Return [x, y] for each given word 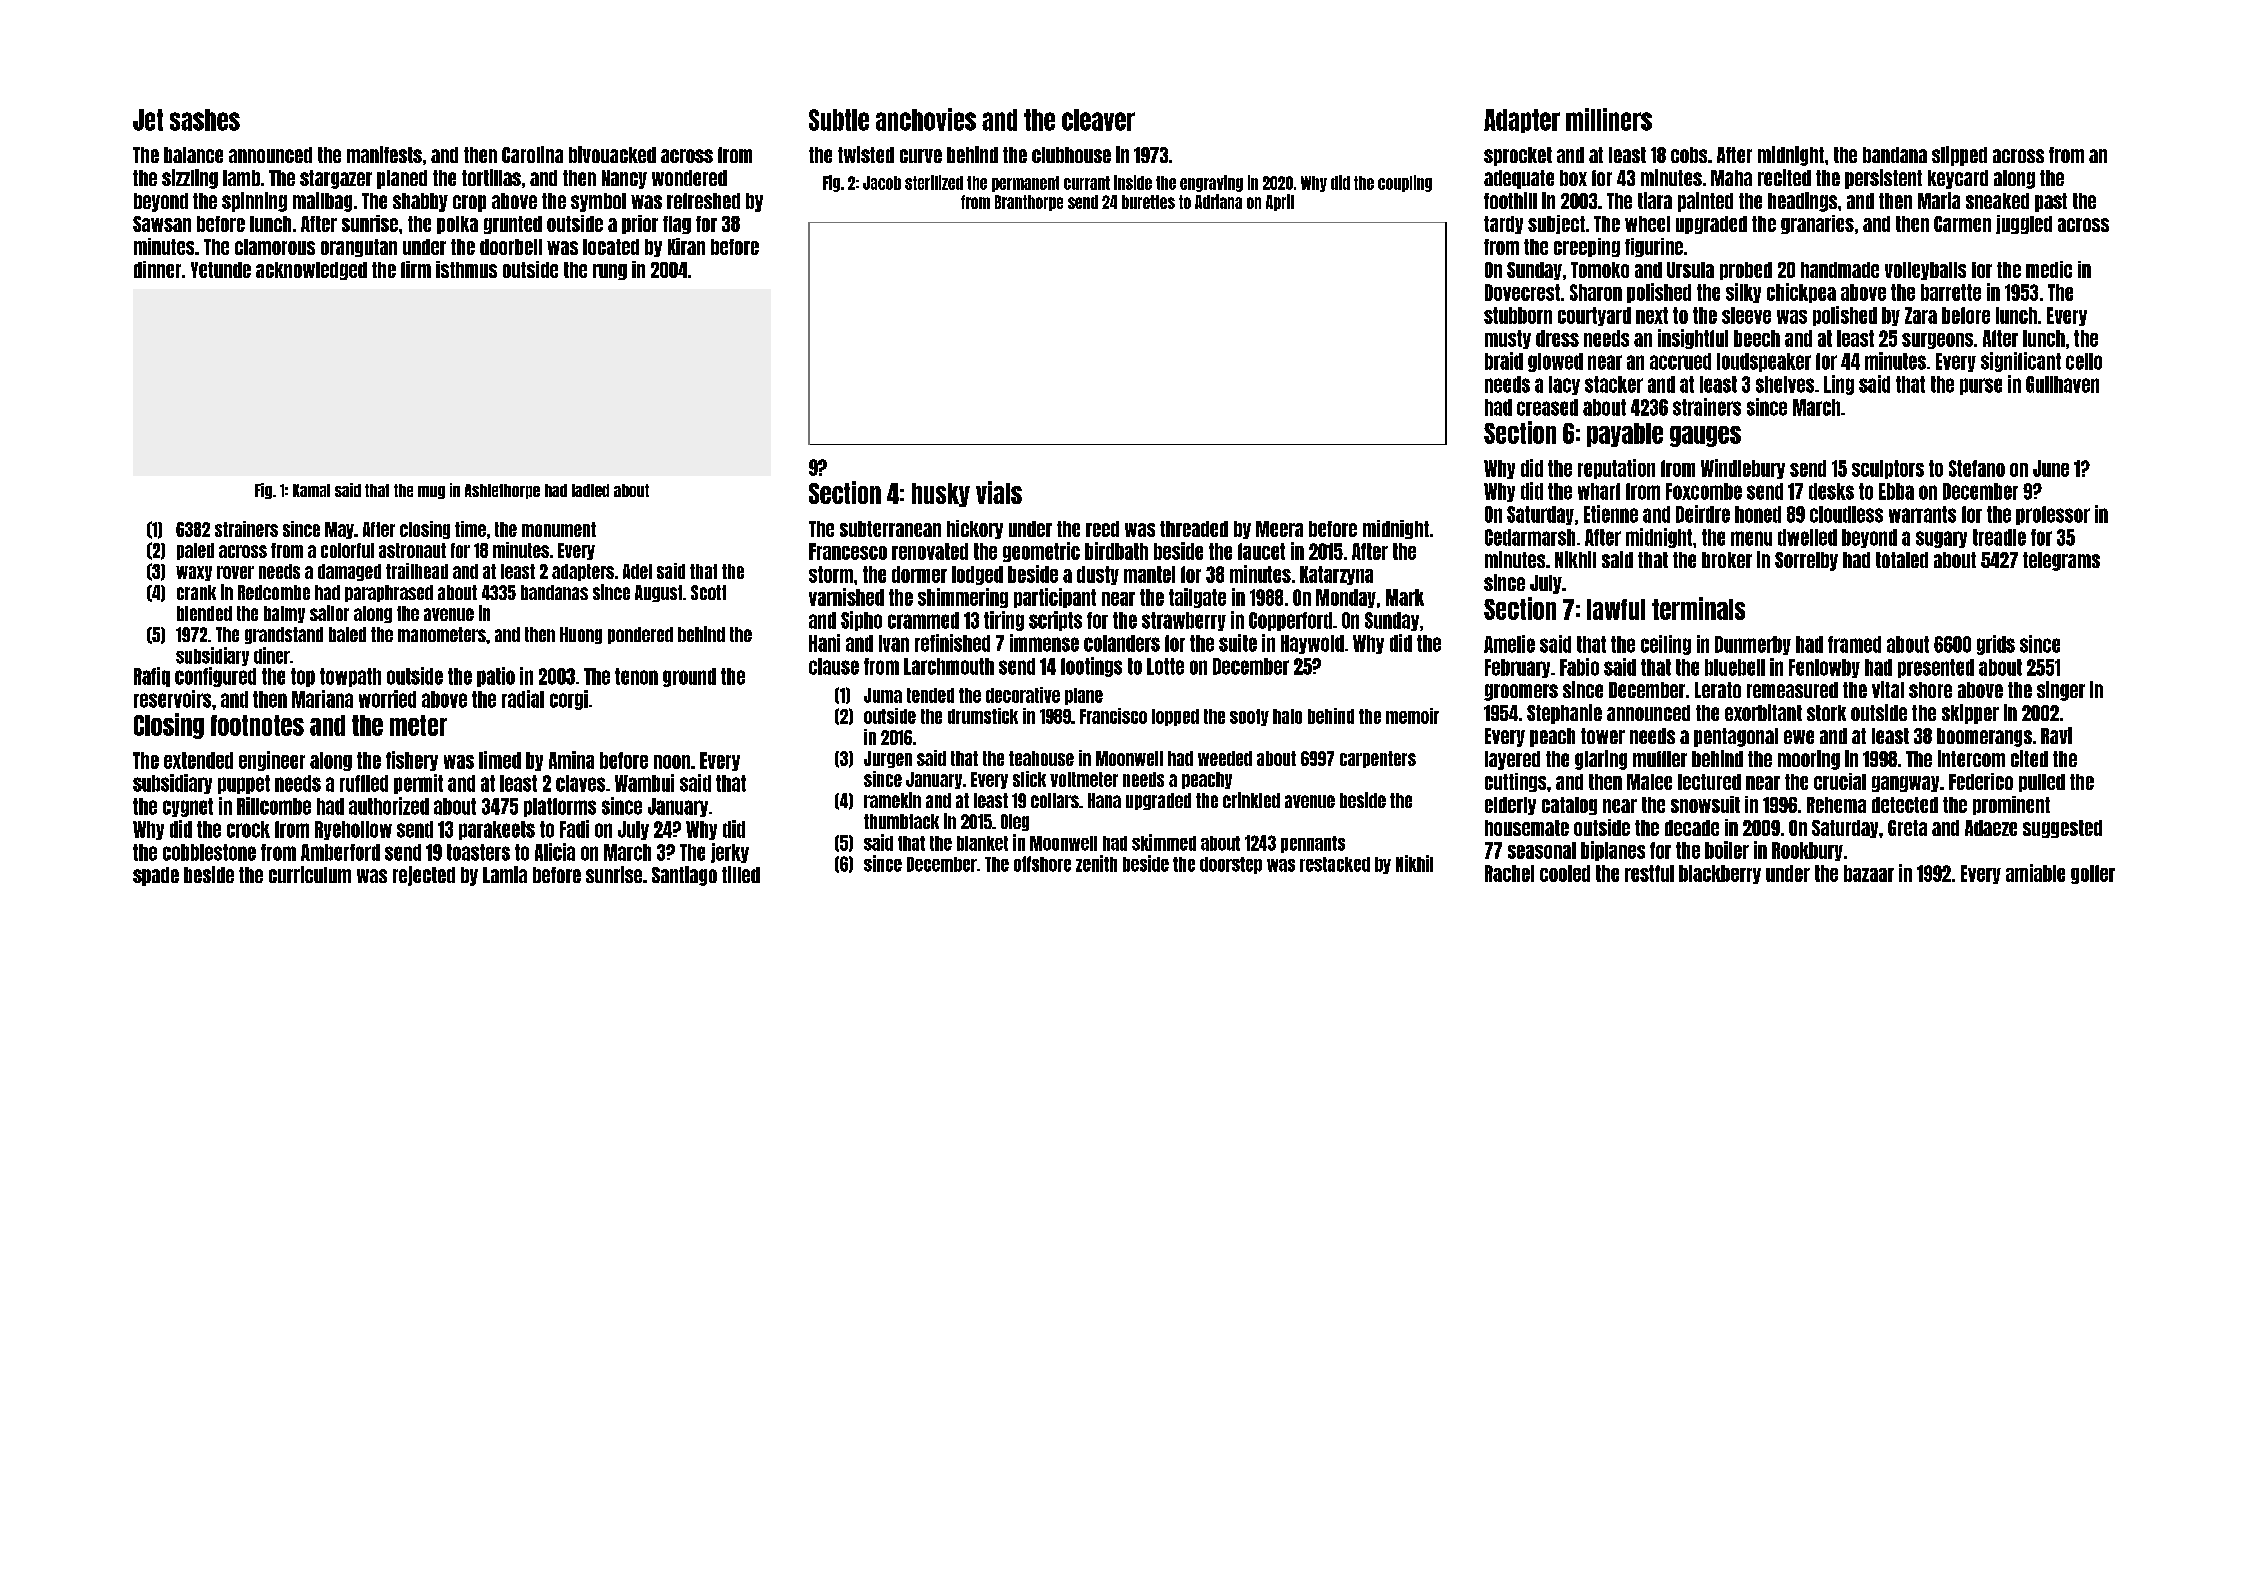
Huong [581, 635]
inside [1133, 182]
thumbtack [901, 821]
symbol [598, 202]
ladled [590, 490]
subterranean [890, 529]
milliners [1609, 119]
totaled [1902, 560]
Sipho [861, 621]
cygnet [188, 807]
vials [999, 492]
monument [559, 529]
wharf [1599, 491]
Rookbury [1807, 851]
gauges [1705, 436]
